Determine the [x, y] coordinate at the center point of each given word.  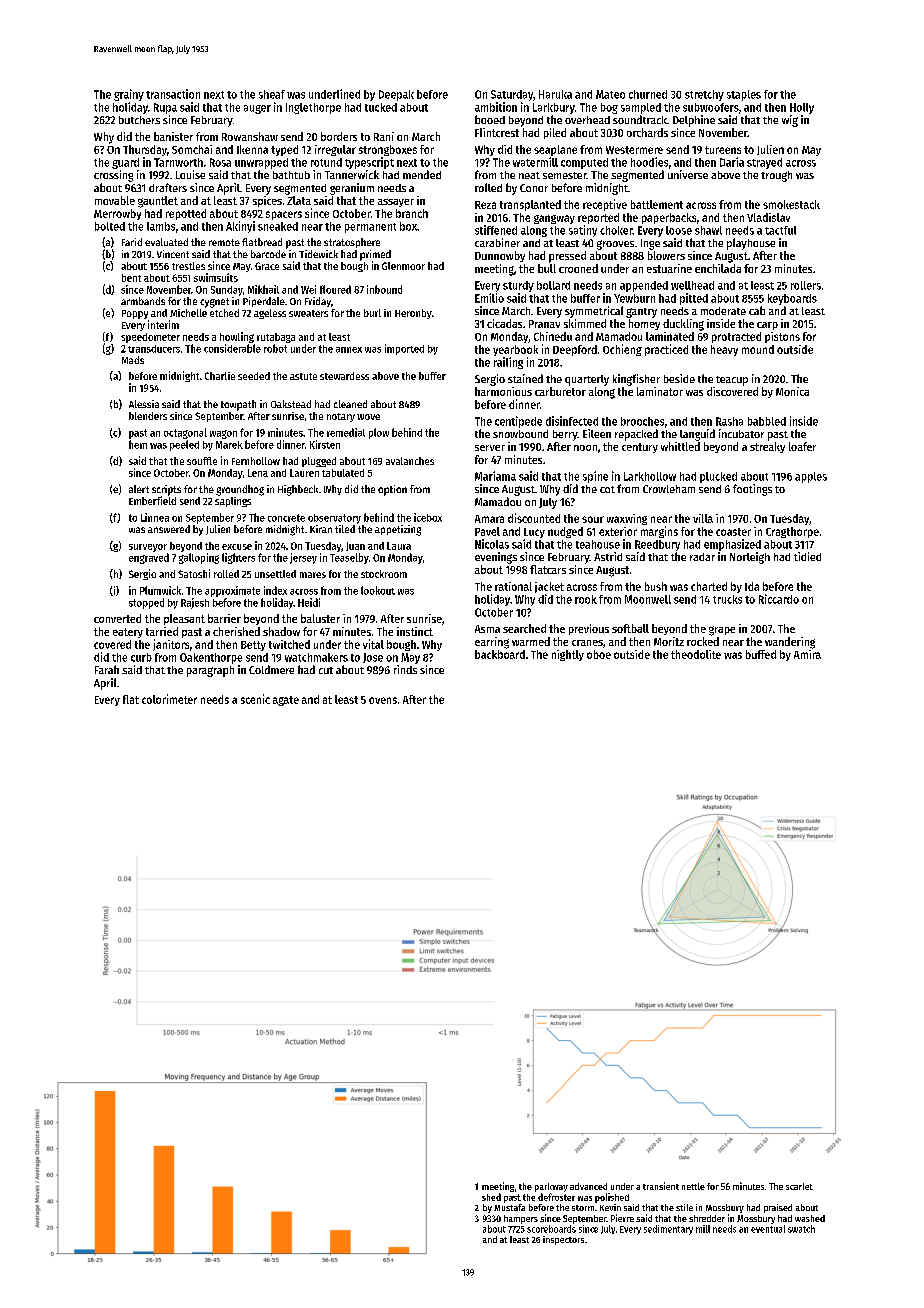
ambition [496, 107]
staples [744, 95]
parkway [551, 1187]
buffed [761, 654]
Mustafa [509, 1207]
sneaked [278, 226]
